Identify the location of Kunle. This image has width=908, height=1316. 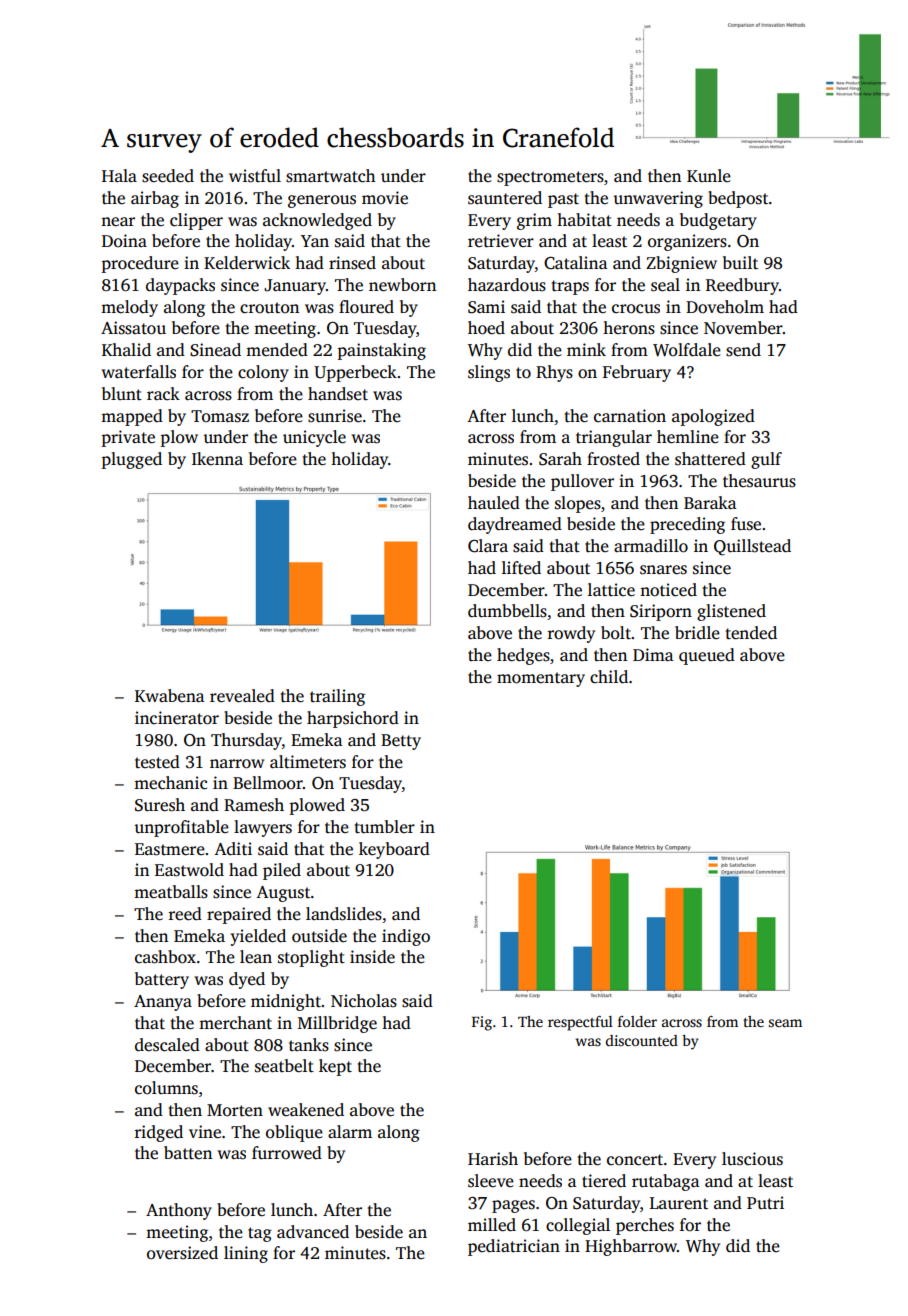
(709, 175).
